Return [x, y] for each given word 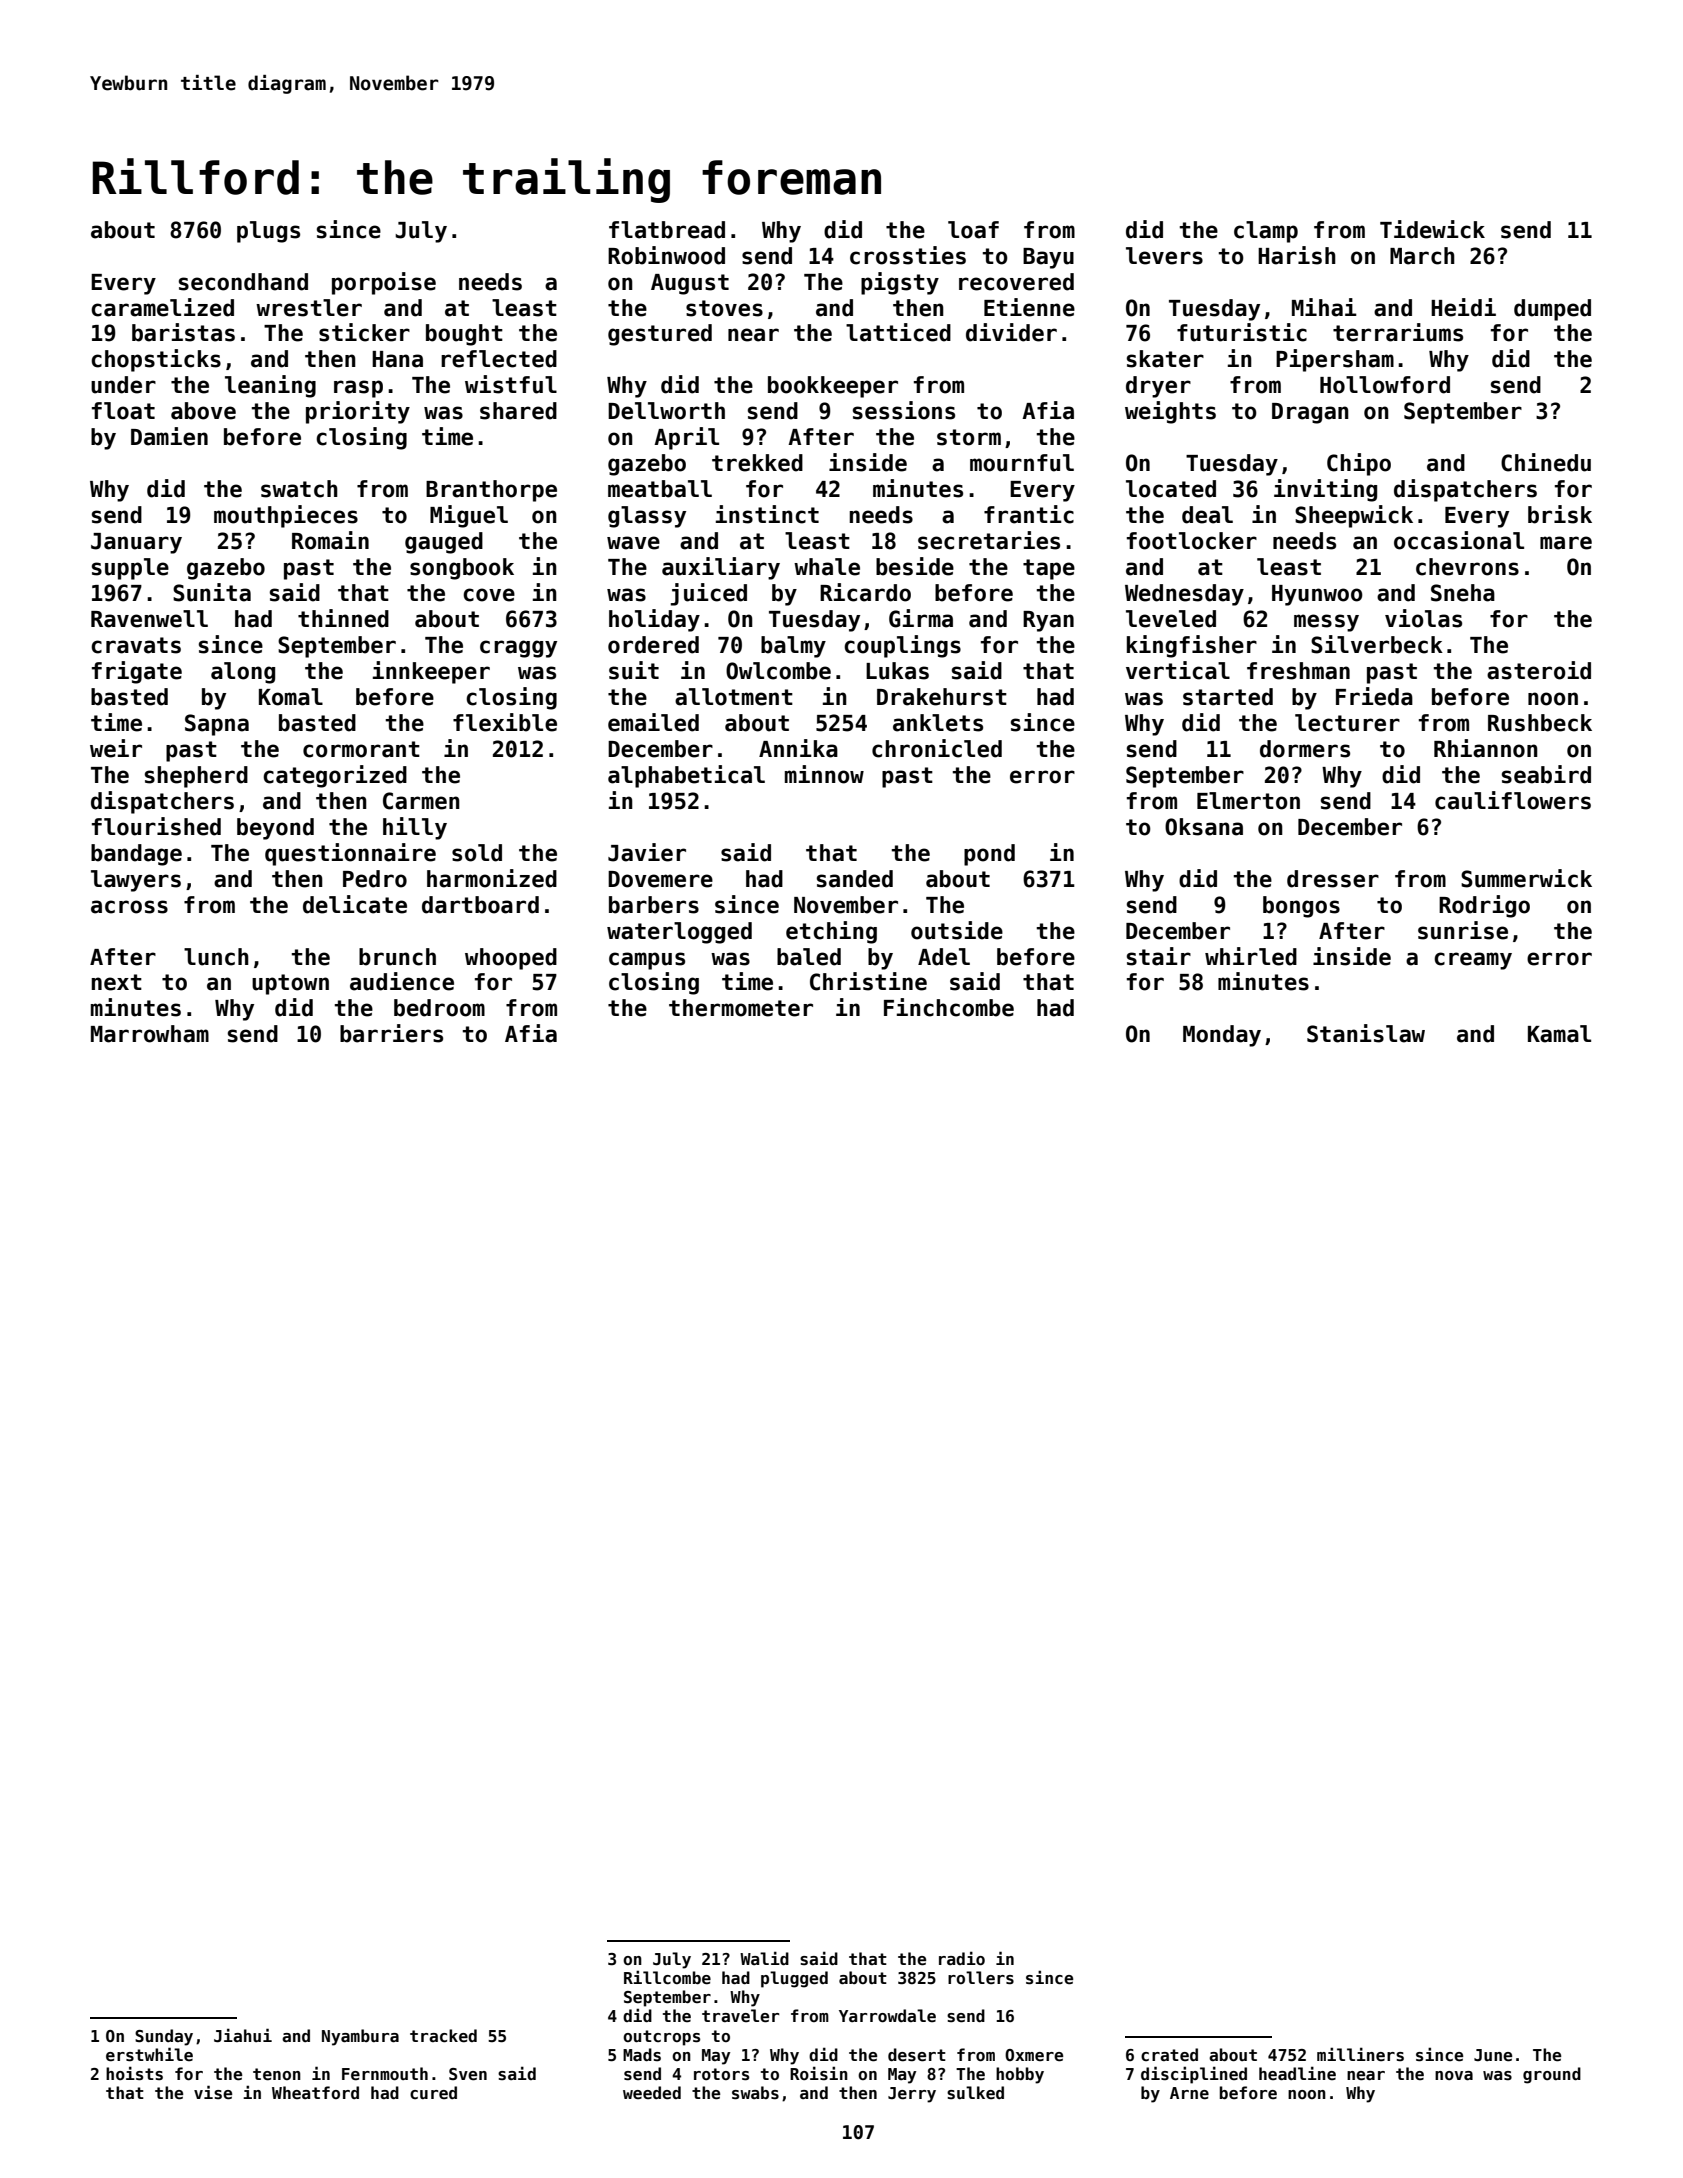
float [123, 411]
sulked [975, 2093]
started [1228, 697]
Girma [921, 618]
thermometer [741, 1008]
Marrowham [150, 1034]
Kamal [1559, 1034]
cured [433, 2092]
